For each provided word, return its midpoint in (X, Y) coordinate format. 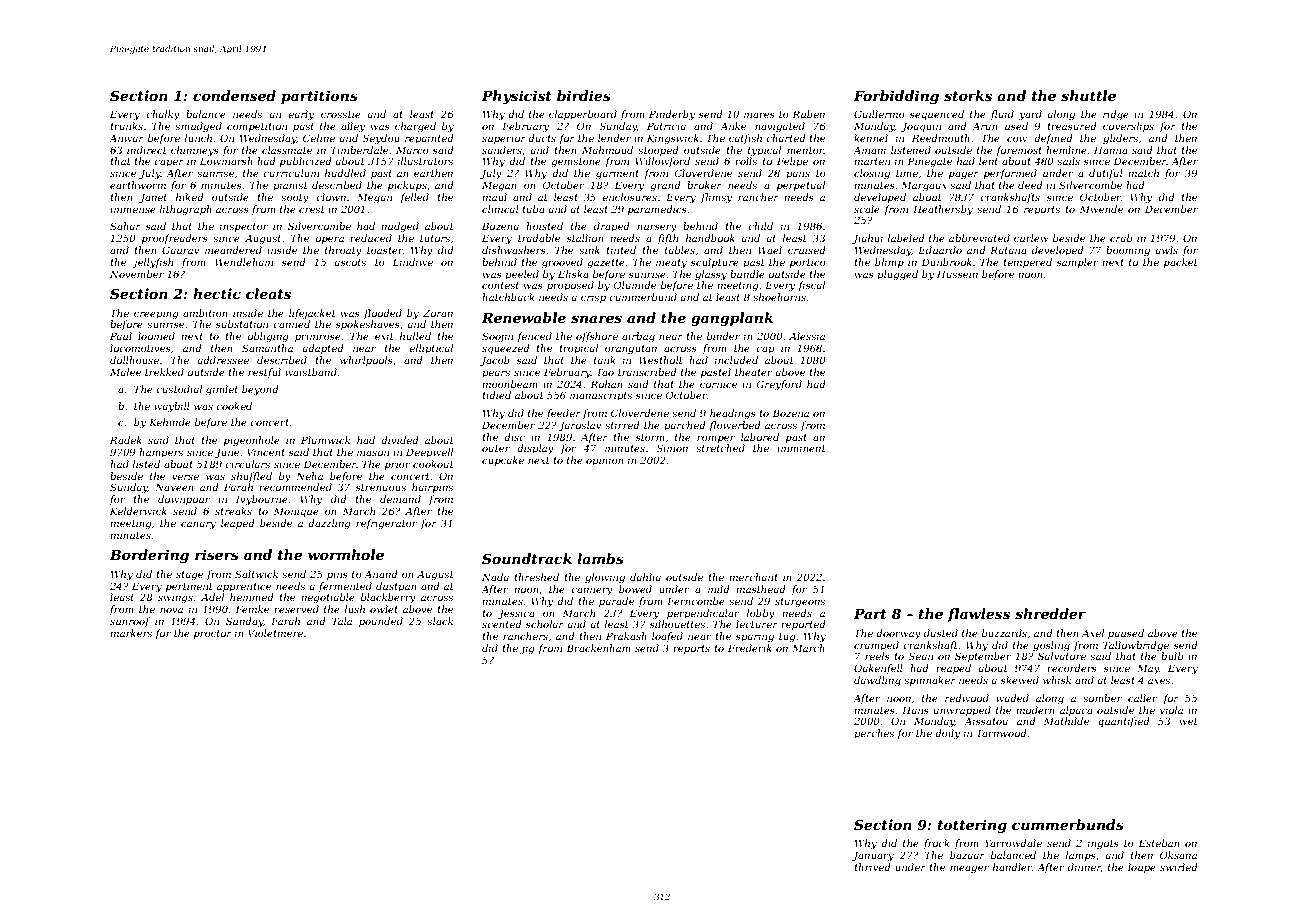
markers (131, 633)
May (1148, 669)
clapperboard (583, 115)
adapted (323, 349)
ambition (205, 313)
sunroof (130, 622)
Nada (495, 577)
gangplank (732, 319)
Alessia (807, 336)
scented (502, 624)
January (873, 856)
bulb (1172, 656)
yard (1030, 115)
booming (1128, 251)
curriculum (291, 173)
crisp (593, 298)
